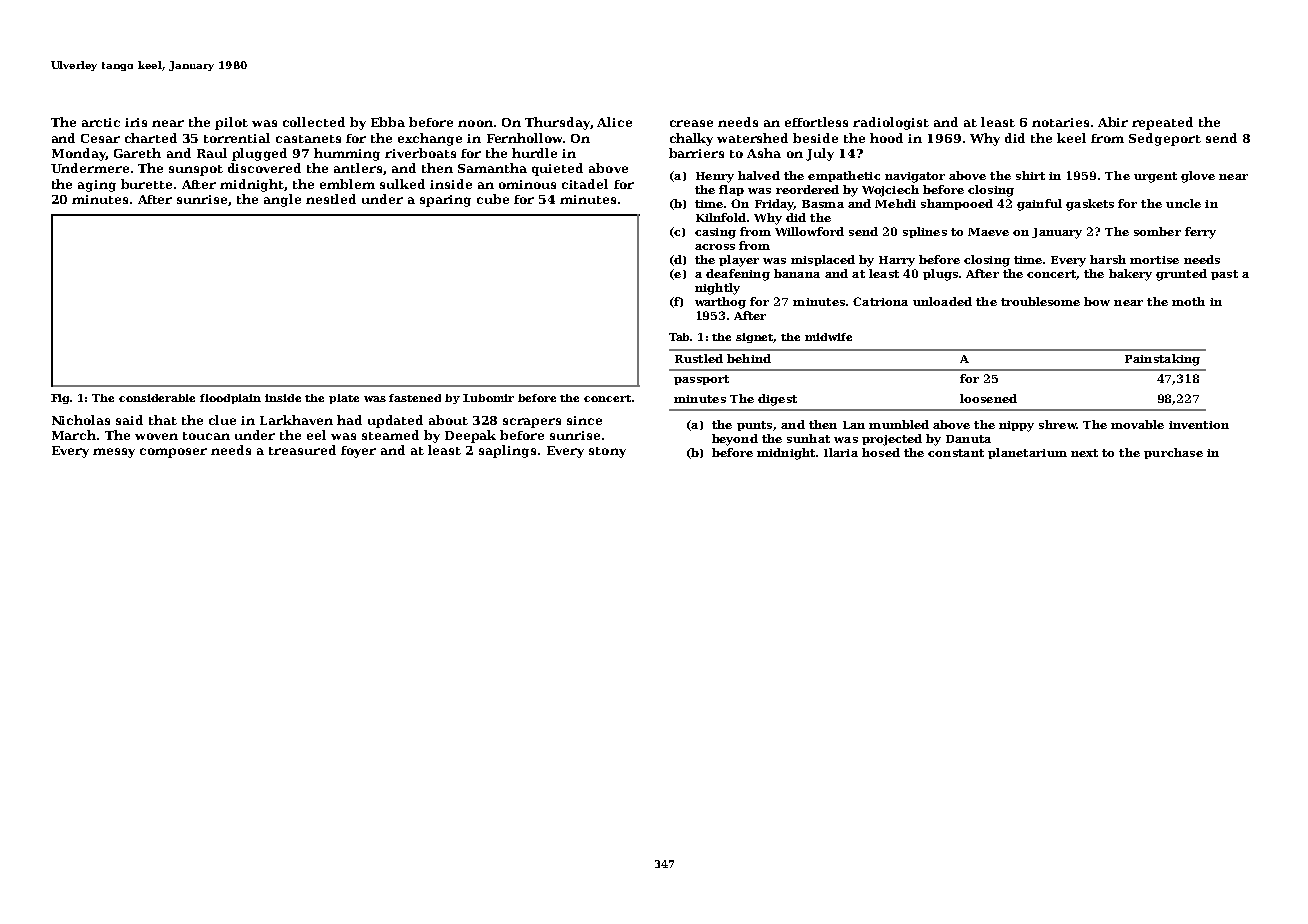 Image resolution: width=1308 pixels, height=924 pixels. What do you see at coordinates (1090, 205) in the screenshot?
I see `gaskets` at bounding box center [1090, 205].
